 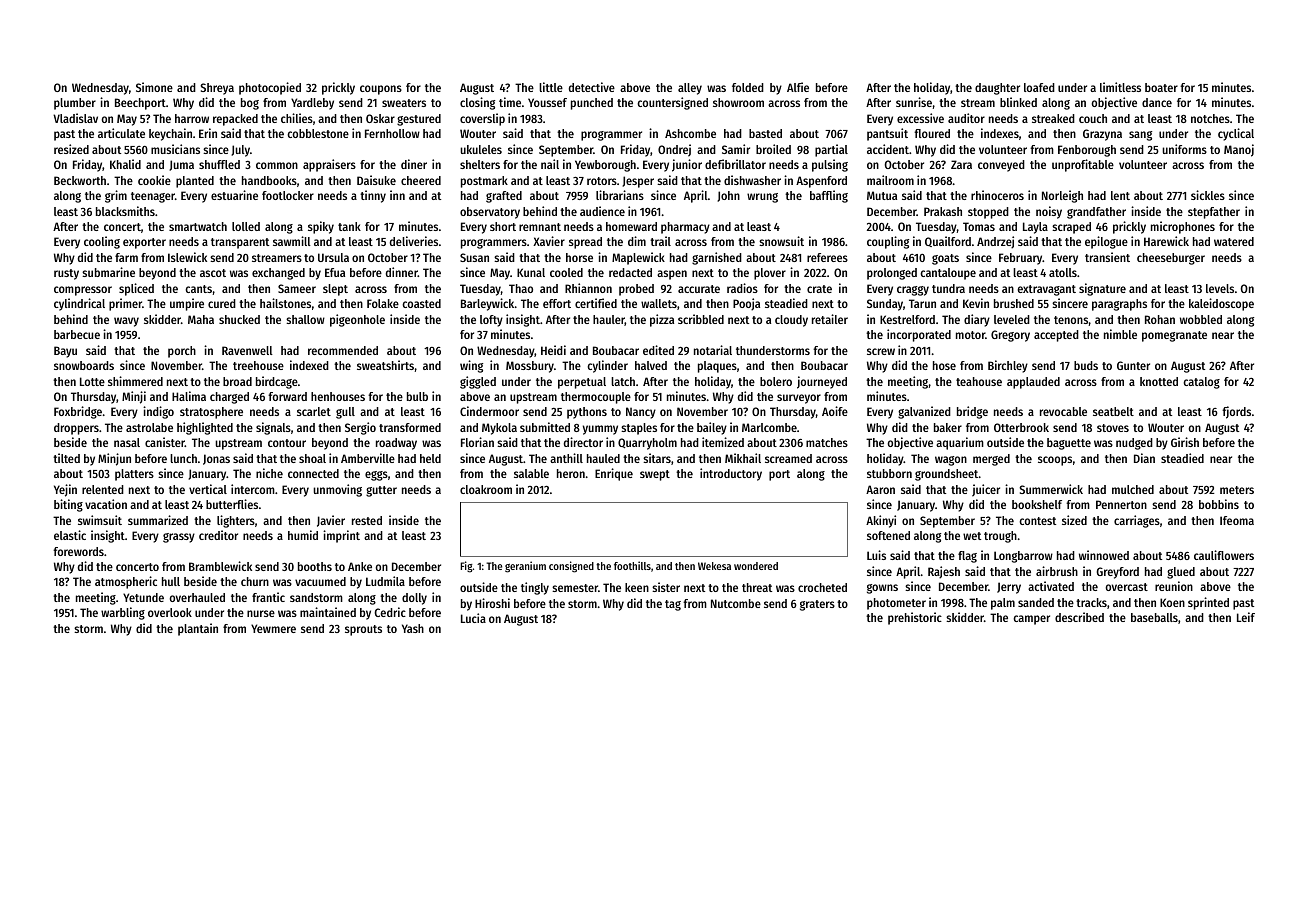 What do you see at coordinates (154, 87) in the screenshot?
I see `Simone` at bounding box center [154, 87].
